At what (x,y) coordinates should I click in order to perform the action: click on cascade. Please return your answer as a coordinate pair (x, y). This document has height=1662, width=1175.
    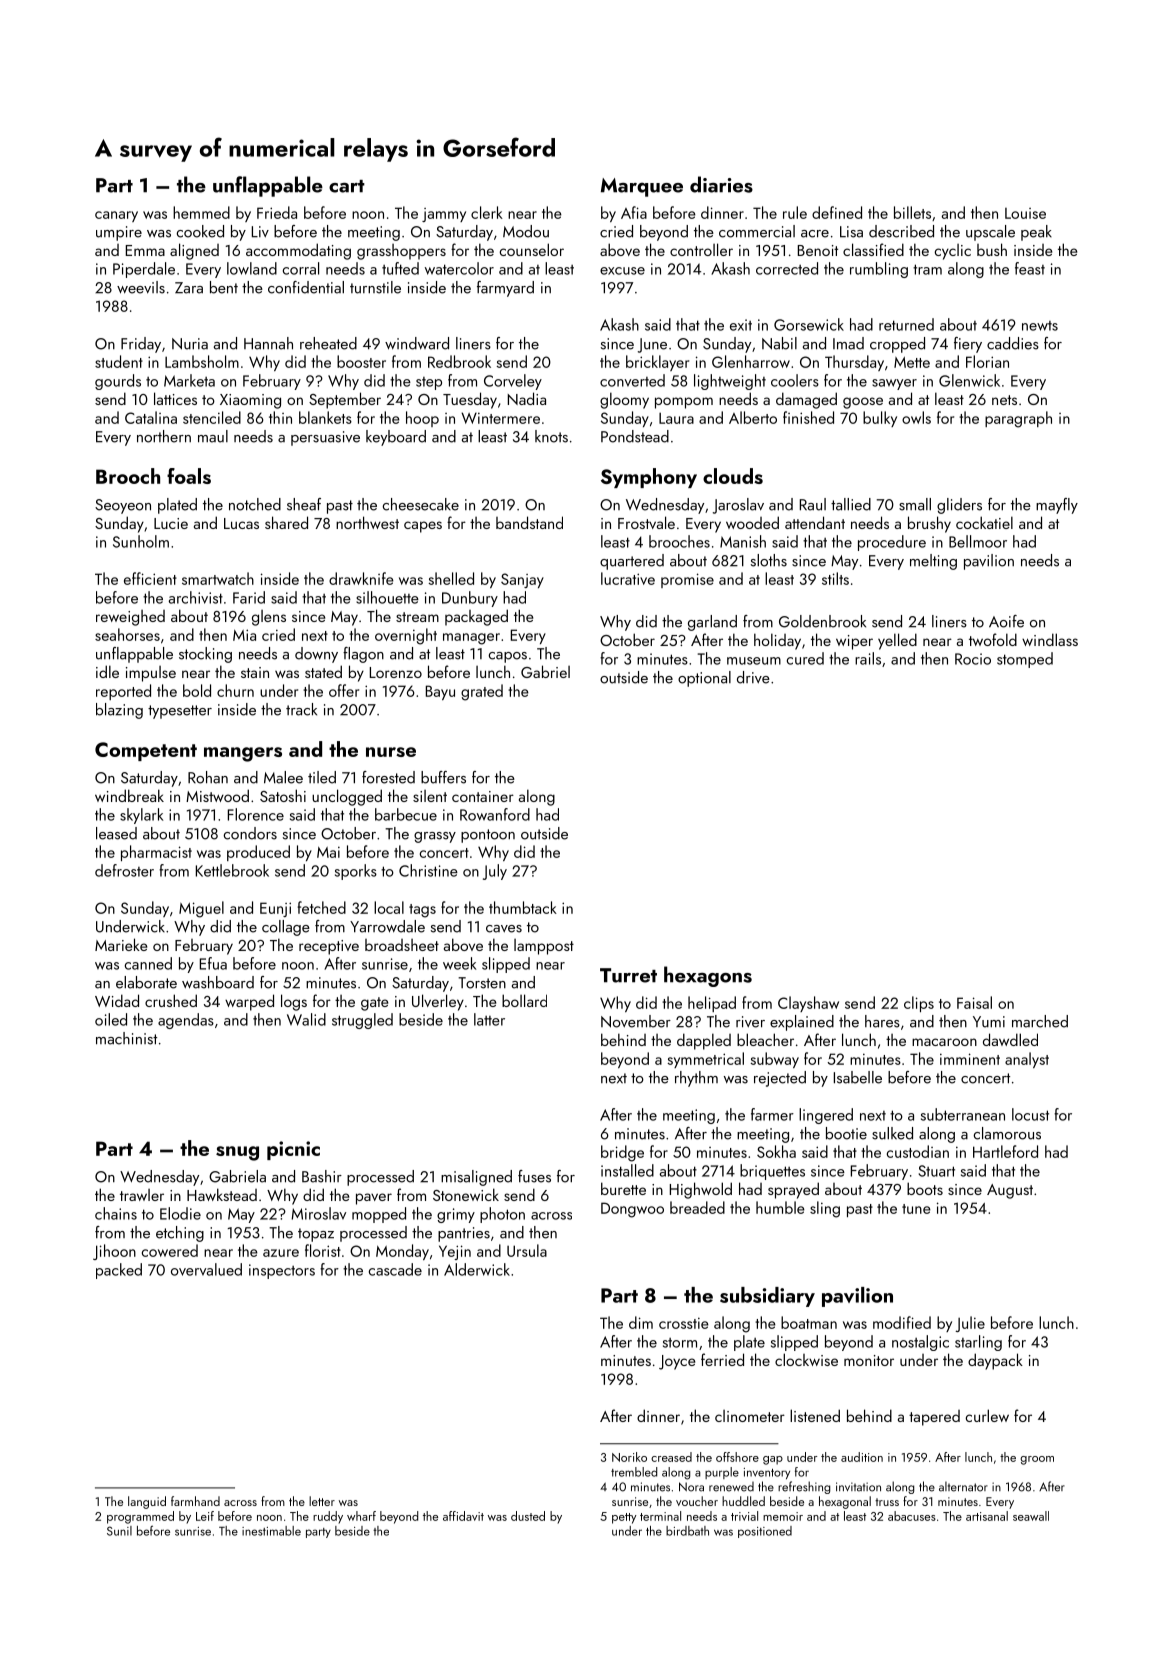
    Looking at the image, I should click on (395, 1269).
